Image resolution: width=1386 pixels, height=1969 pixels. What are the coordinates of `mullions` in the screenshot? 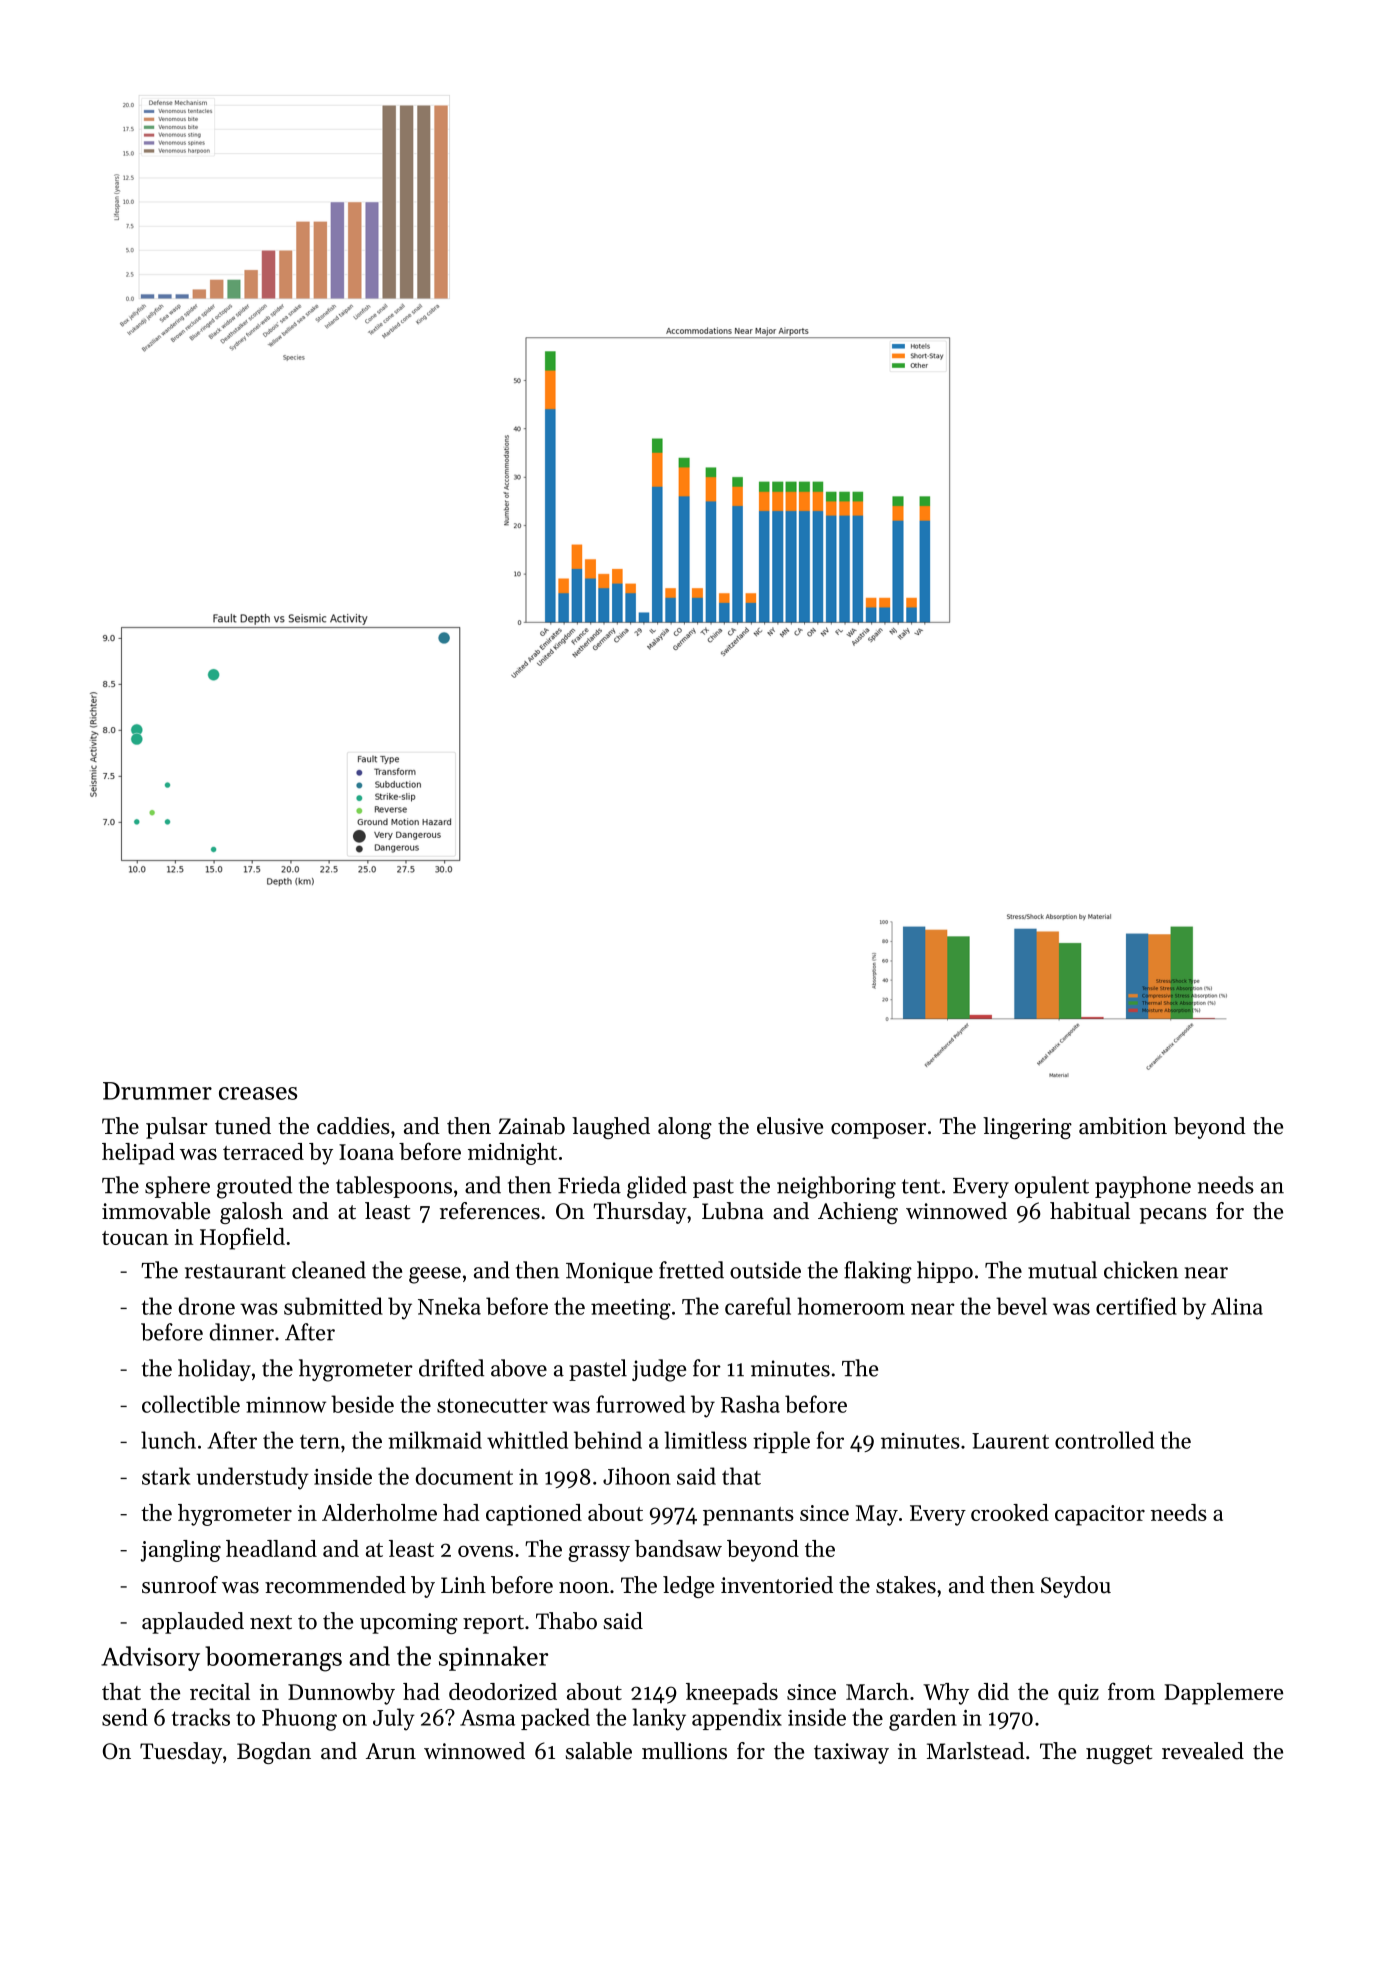 It's located at (684, 1751).
